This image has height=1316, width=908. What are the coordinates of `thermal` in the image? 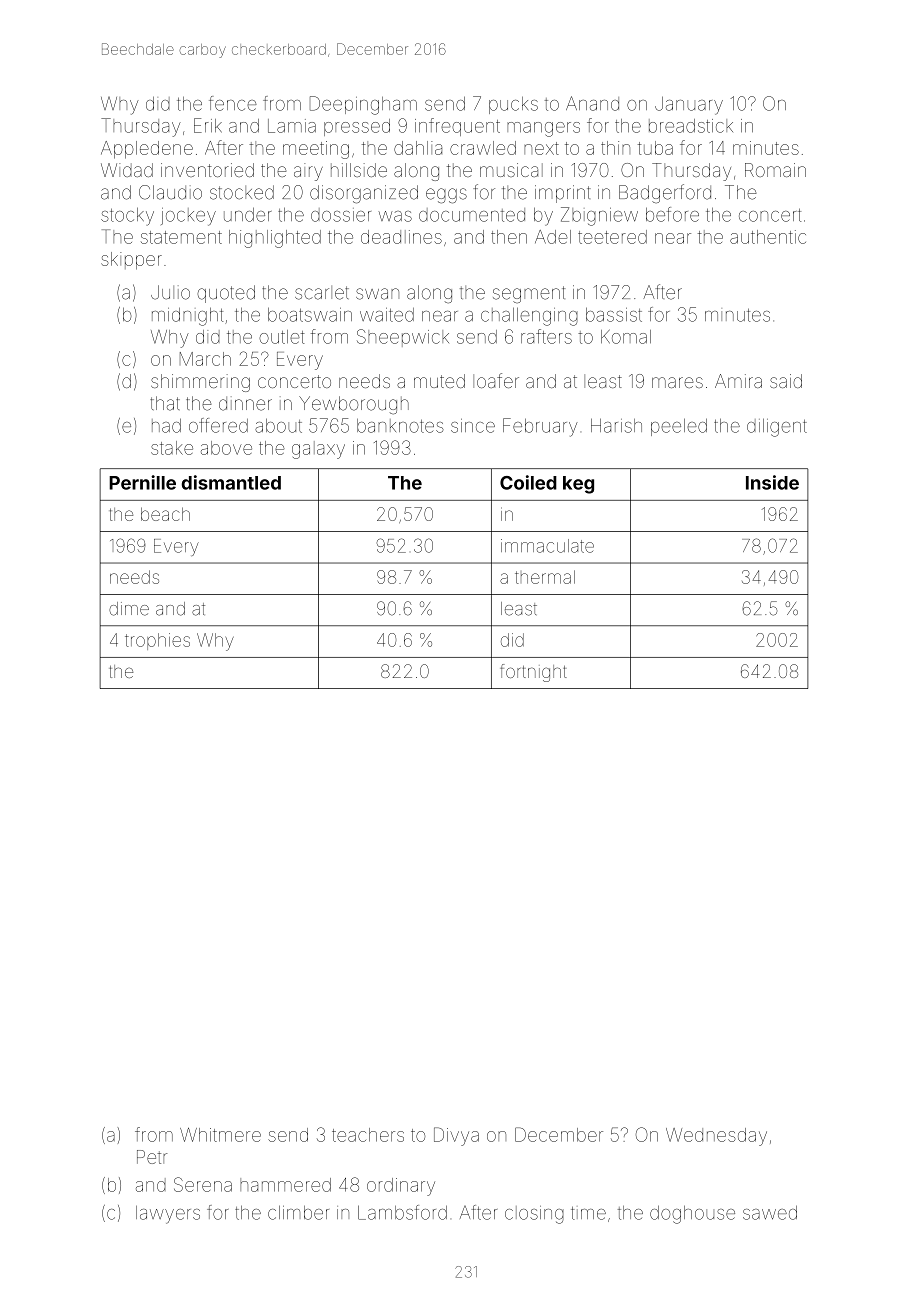 It's located at (545, 577).
